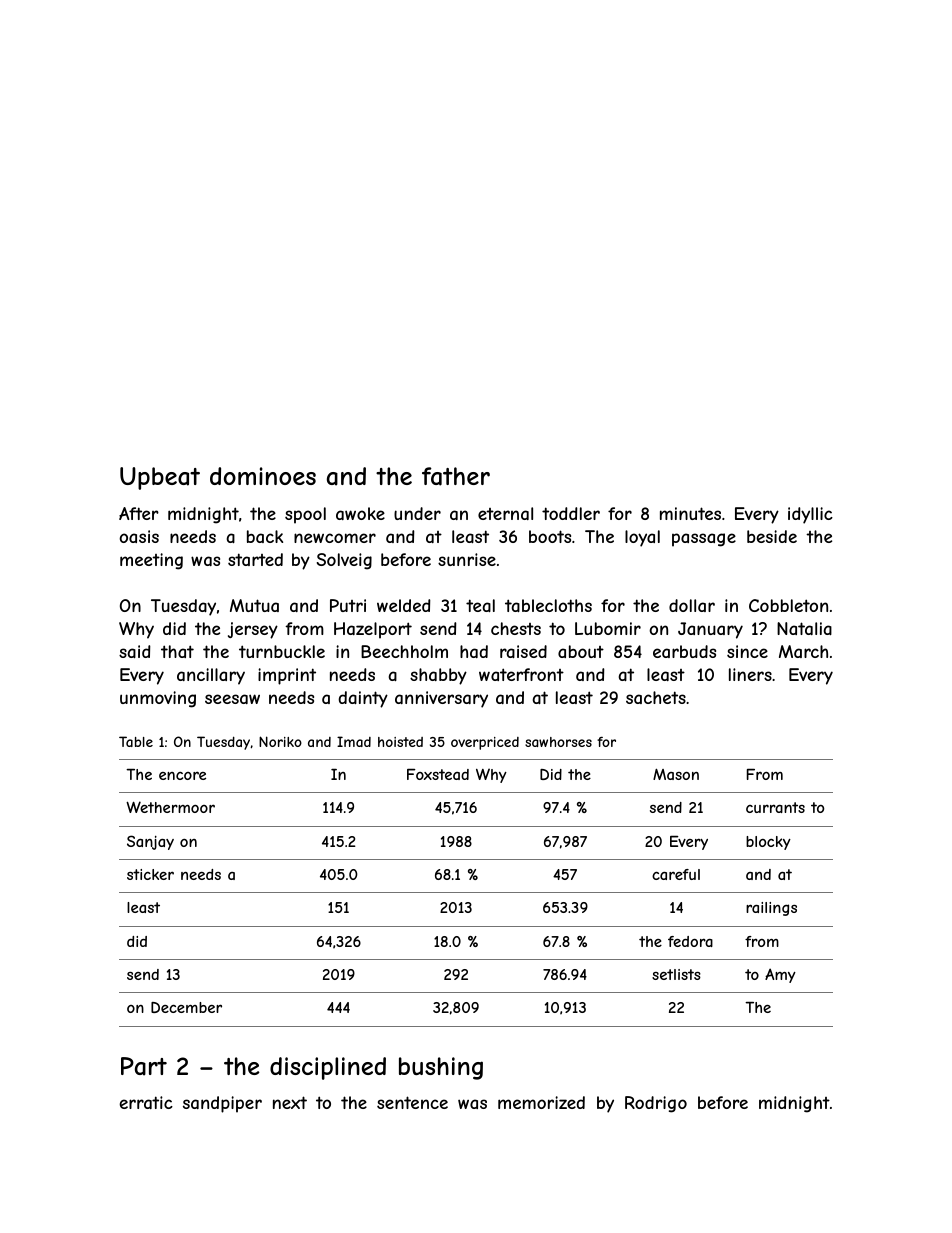  Describe the element at coordinates (456, 476) in the image. I see `father` at that location.
